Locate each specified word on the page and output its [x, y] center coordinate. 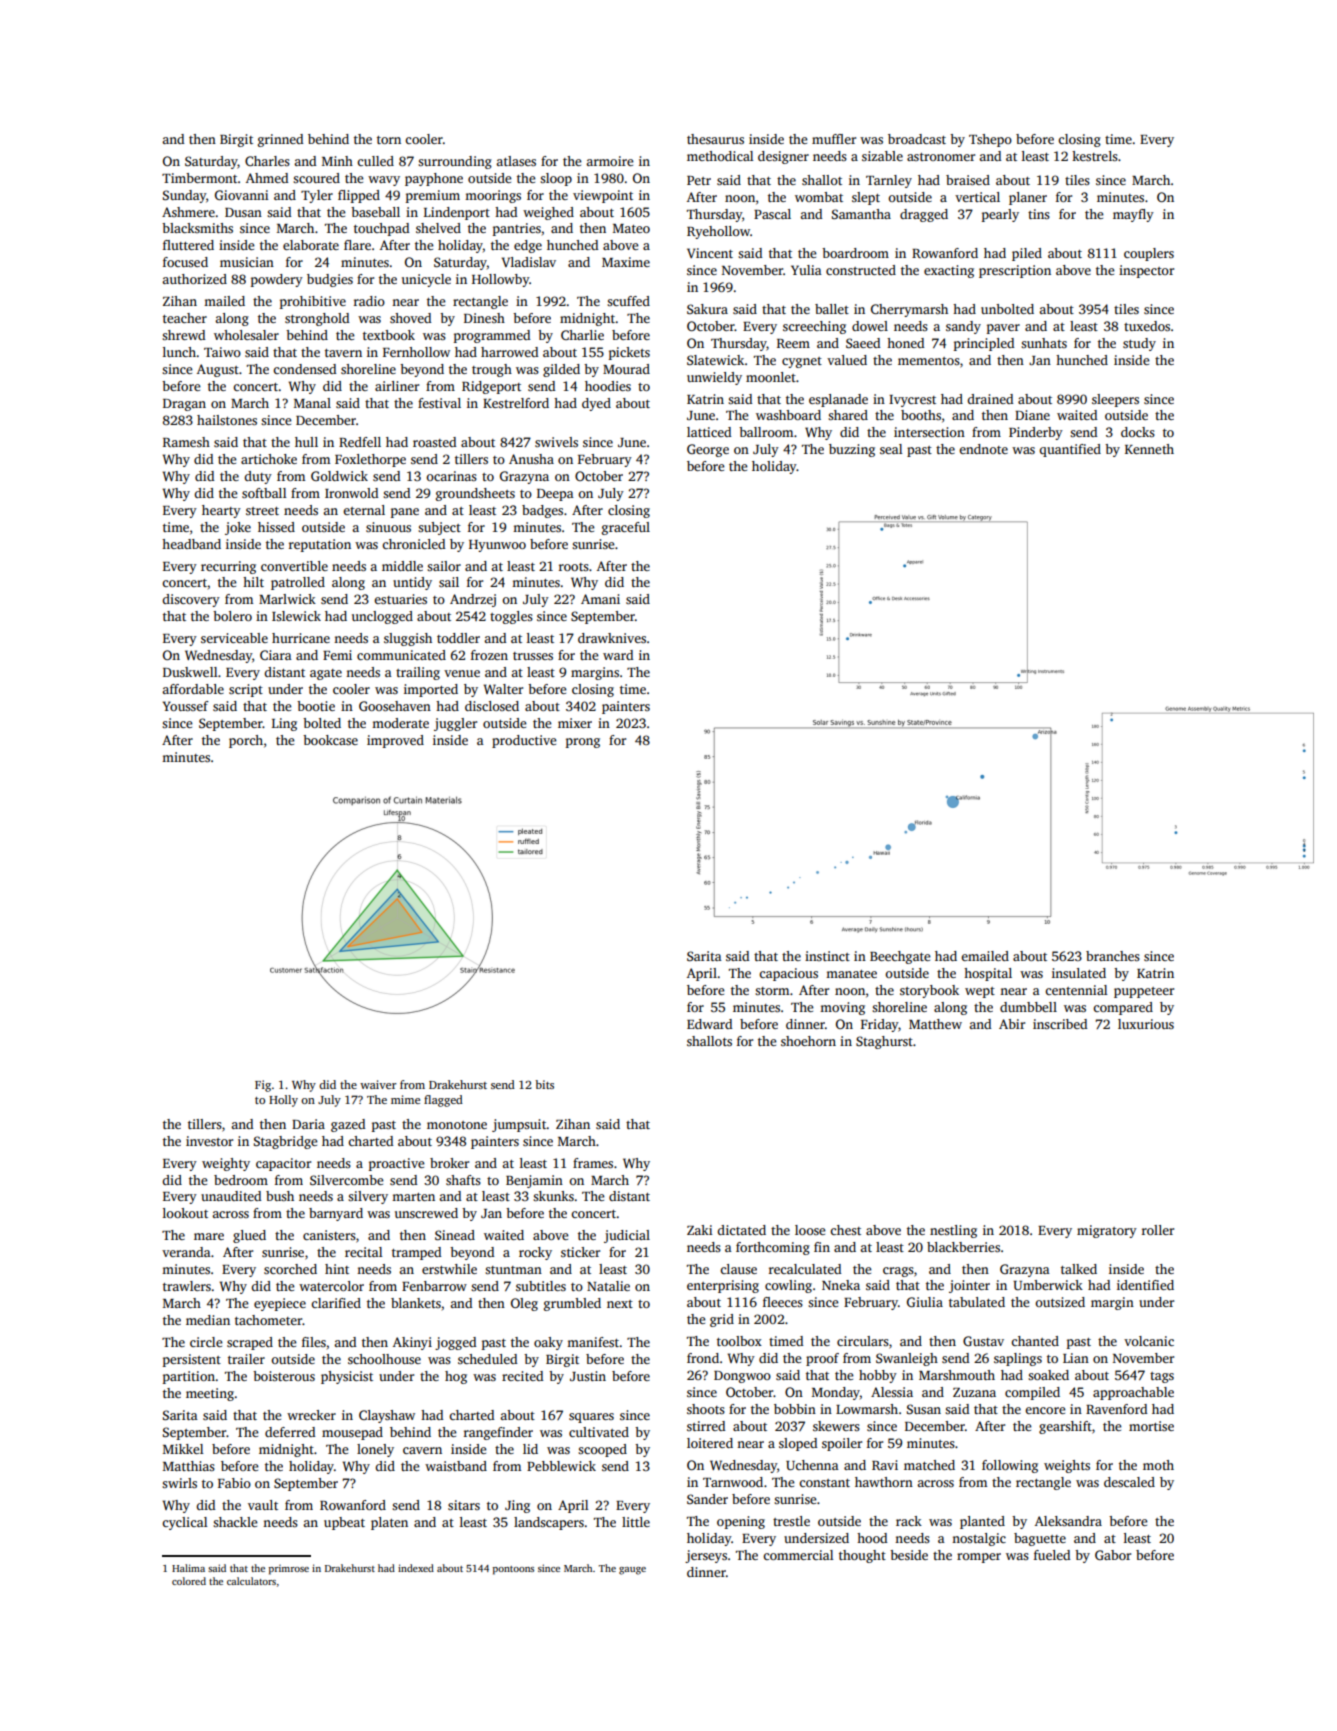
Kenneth [1149, 449]
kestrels [1095, 156]
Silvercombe [347, 1180]
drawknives [612, 638]
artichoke [269, 459]
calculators [251, 1581]
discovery [191, 600]
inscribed [1060, 1024]
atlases [516, 161]
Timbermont [199, 178]
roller [1158, 1230]
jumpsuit [519, 1125]
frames [593, 1163]
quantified [1070, 450]
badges [542, 511]
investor [209, 1141]
